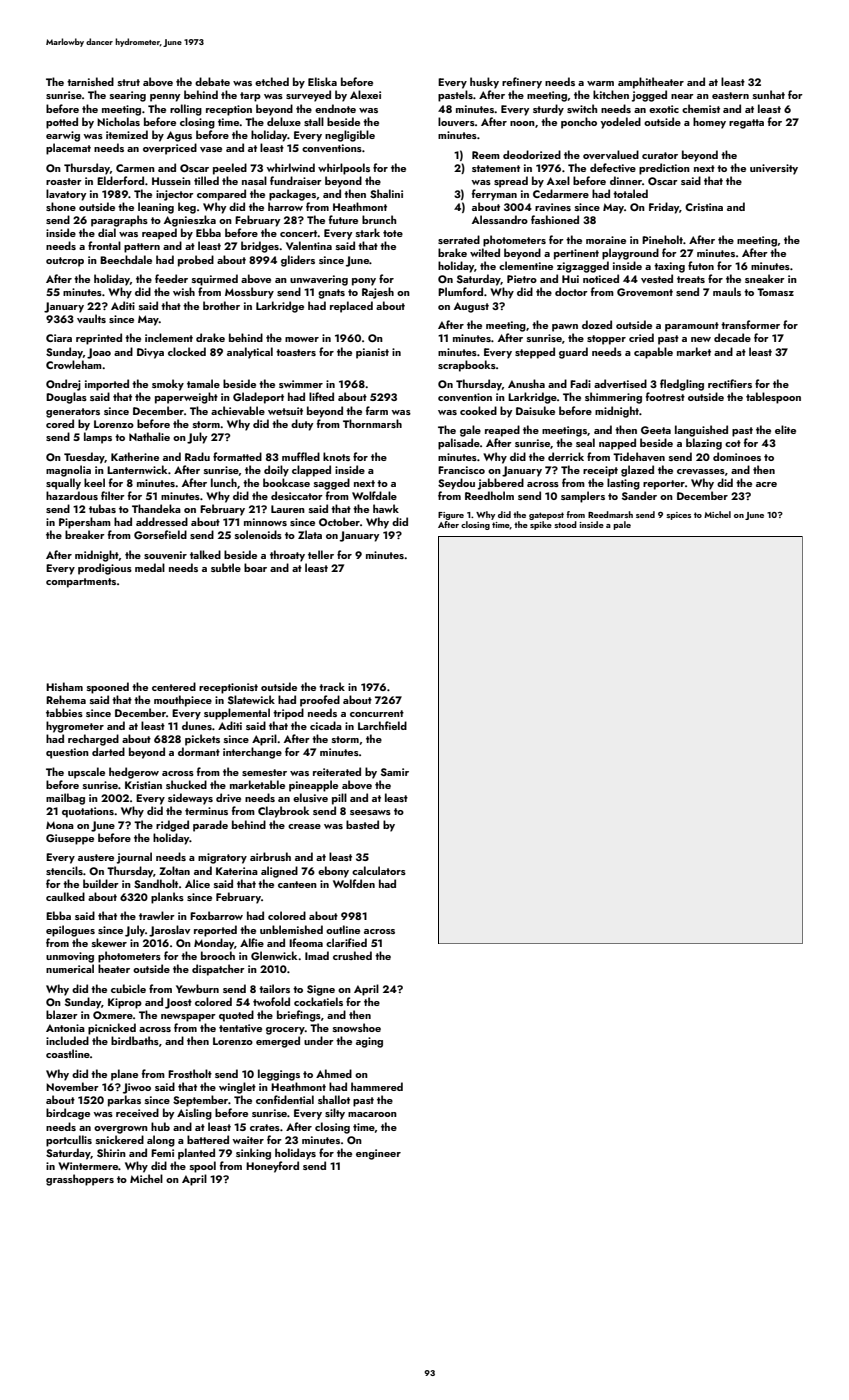  I want to click on packages, so click(292, 195).
